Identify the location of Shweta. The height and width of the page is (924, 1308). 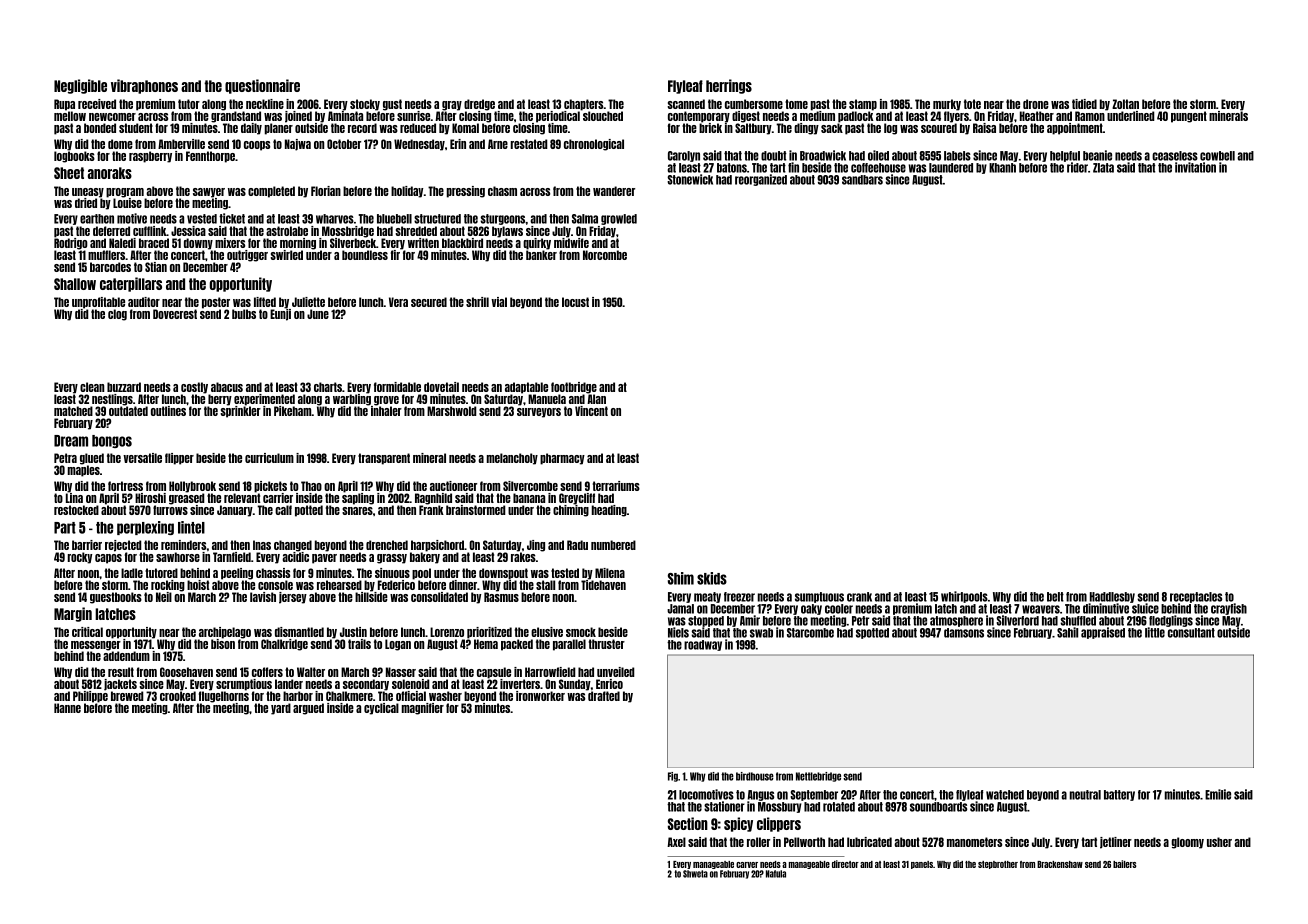
(695, 874).
